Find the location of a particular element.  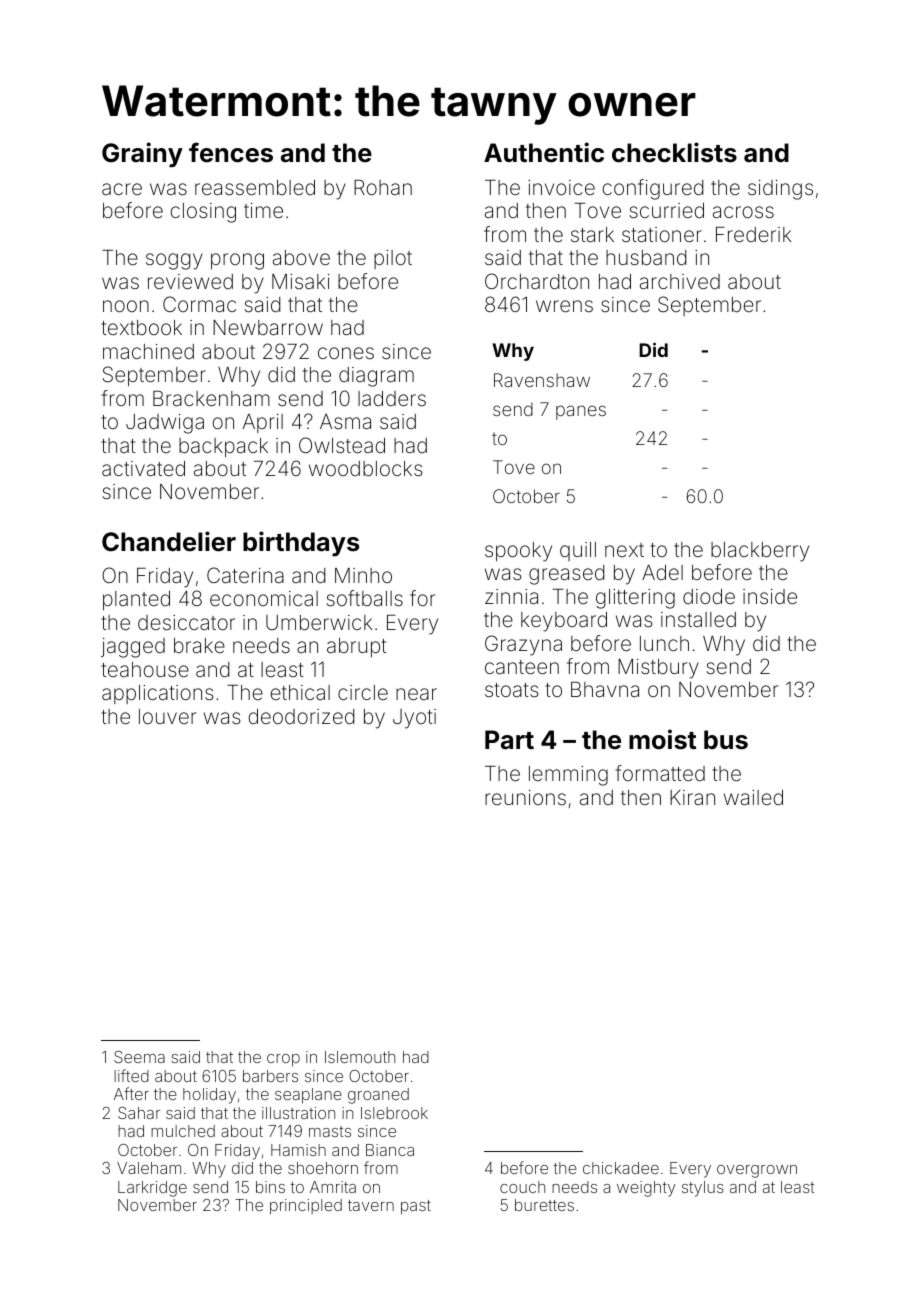

past is located at coordinates (416, 1207).
